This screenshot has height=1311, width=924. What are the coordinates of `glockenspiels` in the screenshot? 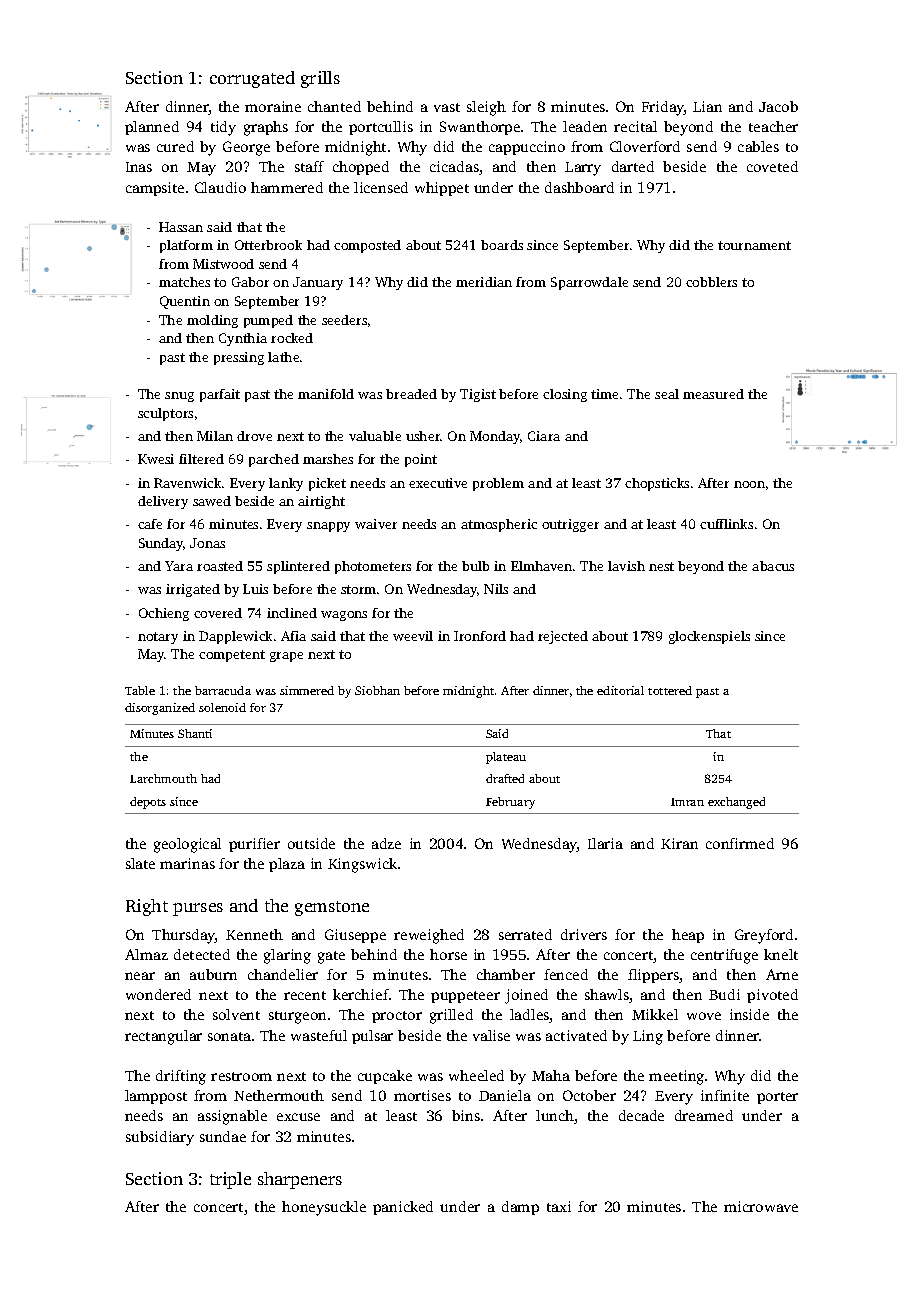 It's located at (709, 637).
